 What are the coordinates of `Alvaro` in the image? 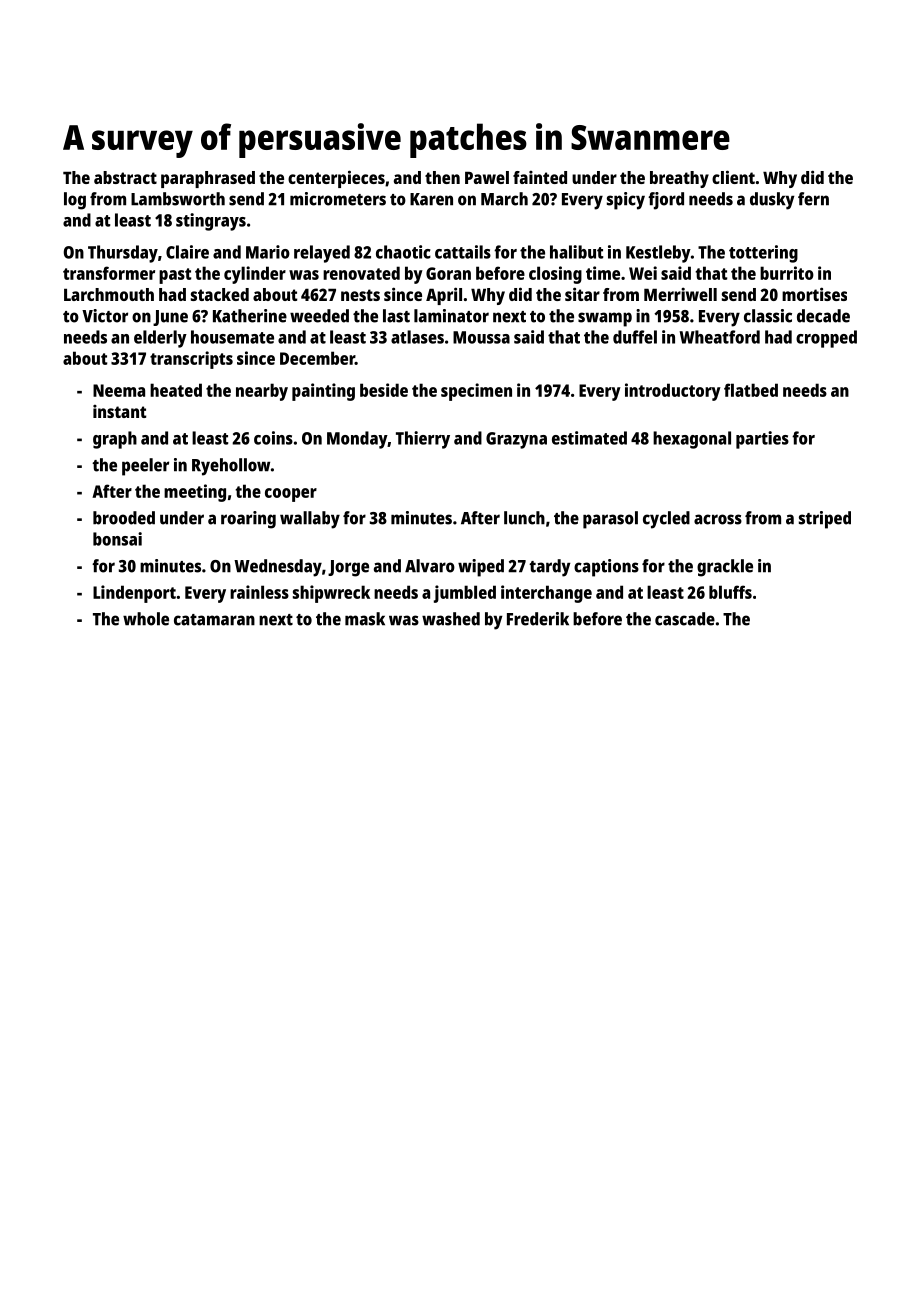 It's located at (430, 566).
